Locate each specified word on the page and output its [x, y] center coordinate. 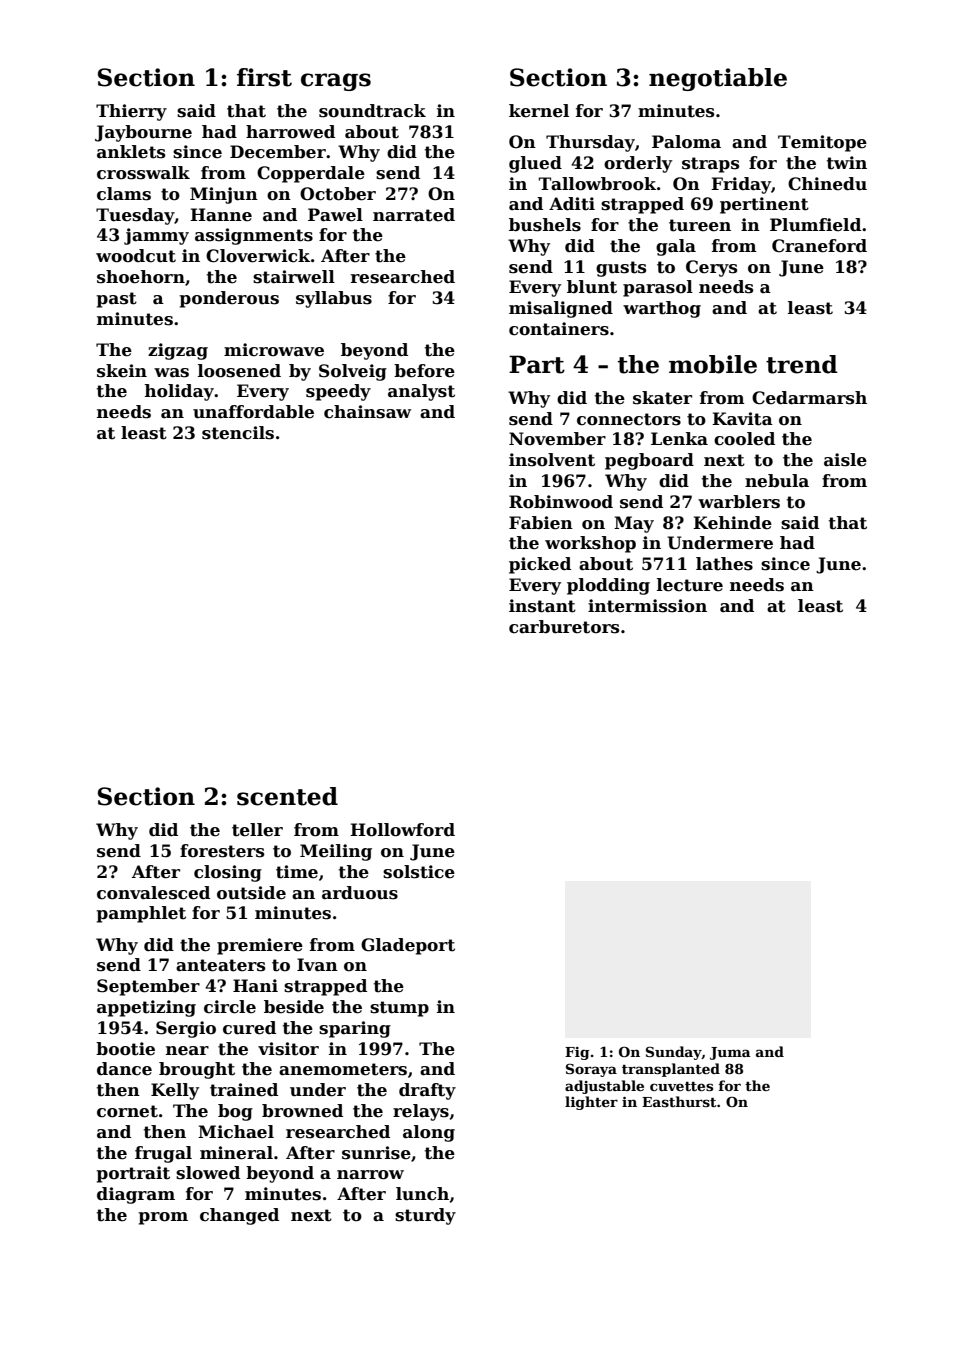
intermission [647, 606]
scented [287, 796]
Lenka [679, 439]
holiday [179, 392]
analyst [421, 392]
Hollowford [402, 830]
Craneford [819, 246]
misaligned [561, 309]
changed [239, 1216]
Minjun [224, 195]
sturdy [425, 1216]
